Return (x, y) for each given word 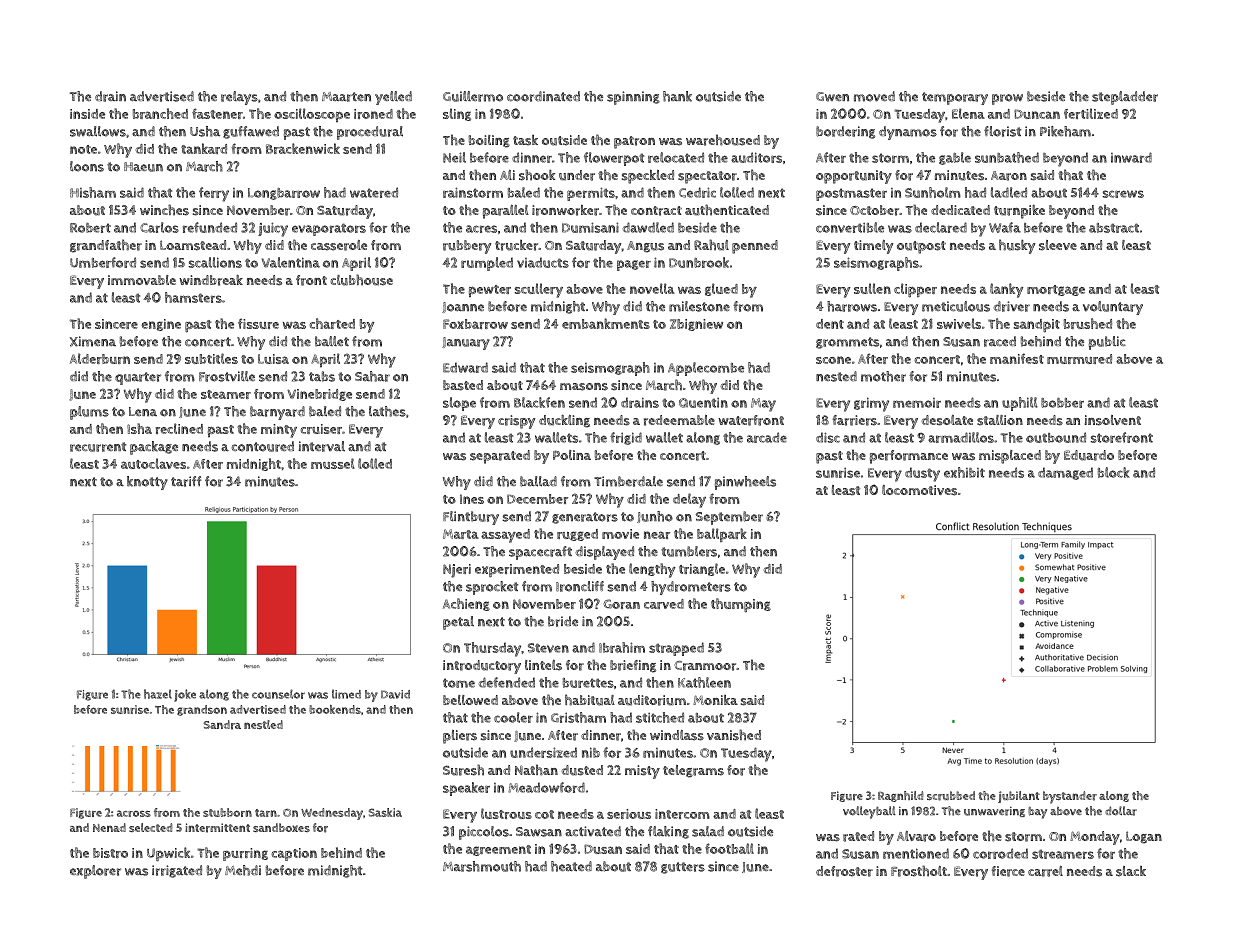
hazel (158, 694)
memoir (917, 403)
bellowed (470, 700)
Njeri (457, 571)
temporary (955, 98)
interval (321, 446)
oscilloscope (312, 115)
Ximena (93, 341)
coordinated (543, 96)
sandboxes (281, 827)
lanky (1006, 290)
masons (584, 387)
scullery (539, 290)
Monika (715, 700)
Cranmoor (705, 666)
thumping (741, 605)
